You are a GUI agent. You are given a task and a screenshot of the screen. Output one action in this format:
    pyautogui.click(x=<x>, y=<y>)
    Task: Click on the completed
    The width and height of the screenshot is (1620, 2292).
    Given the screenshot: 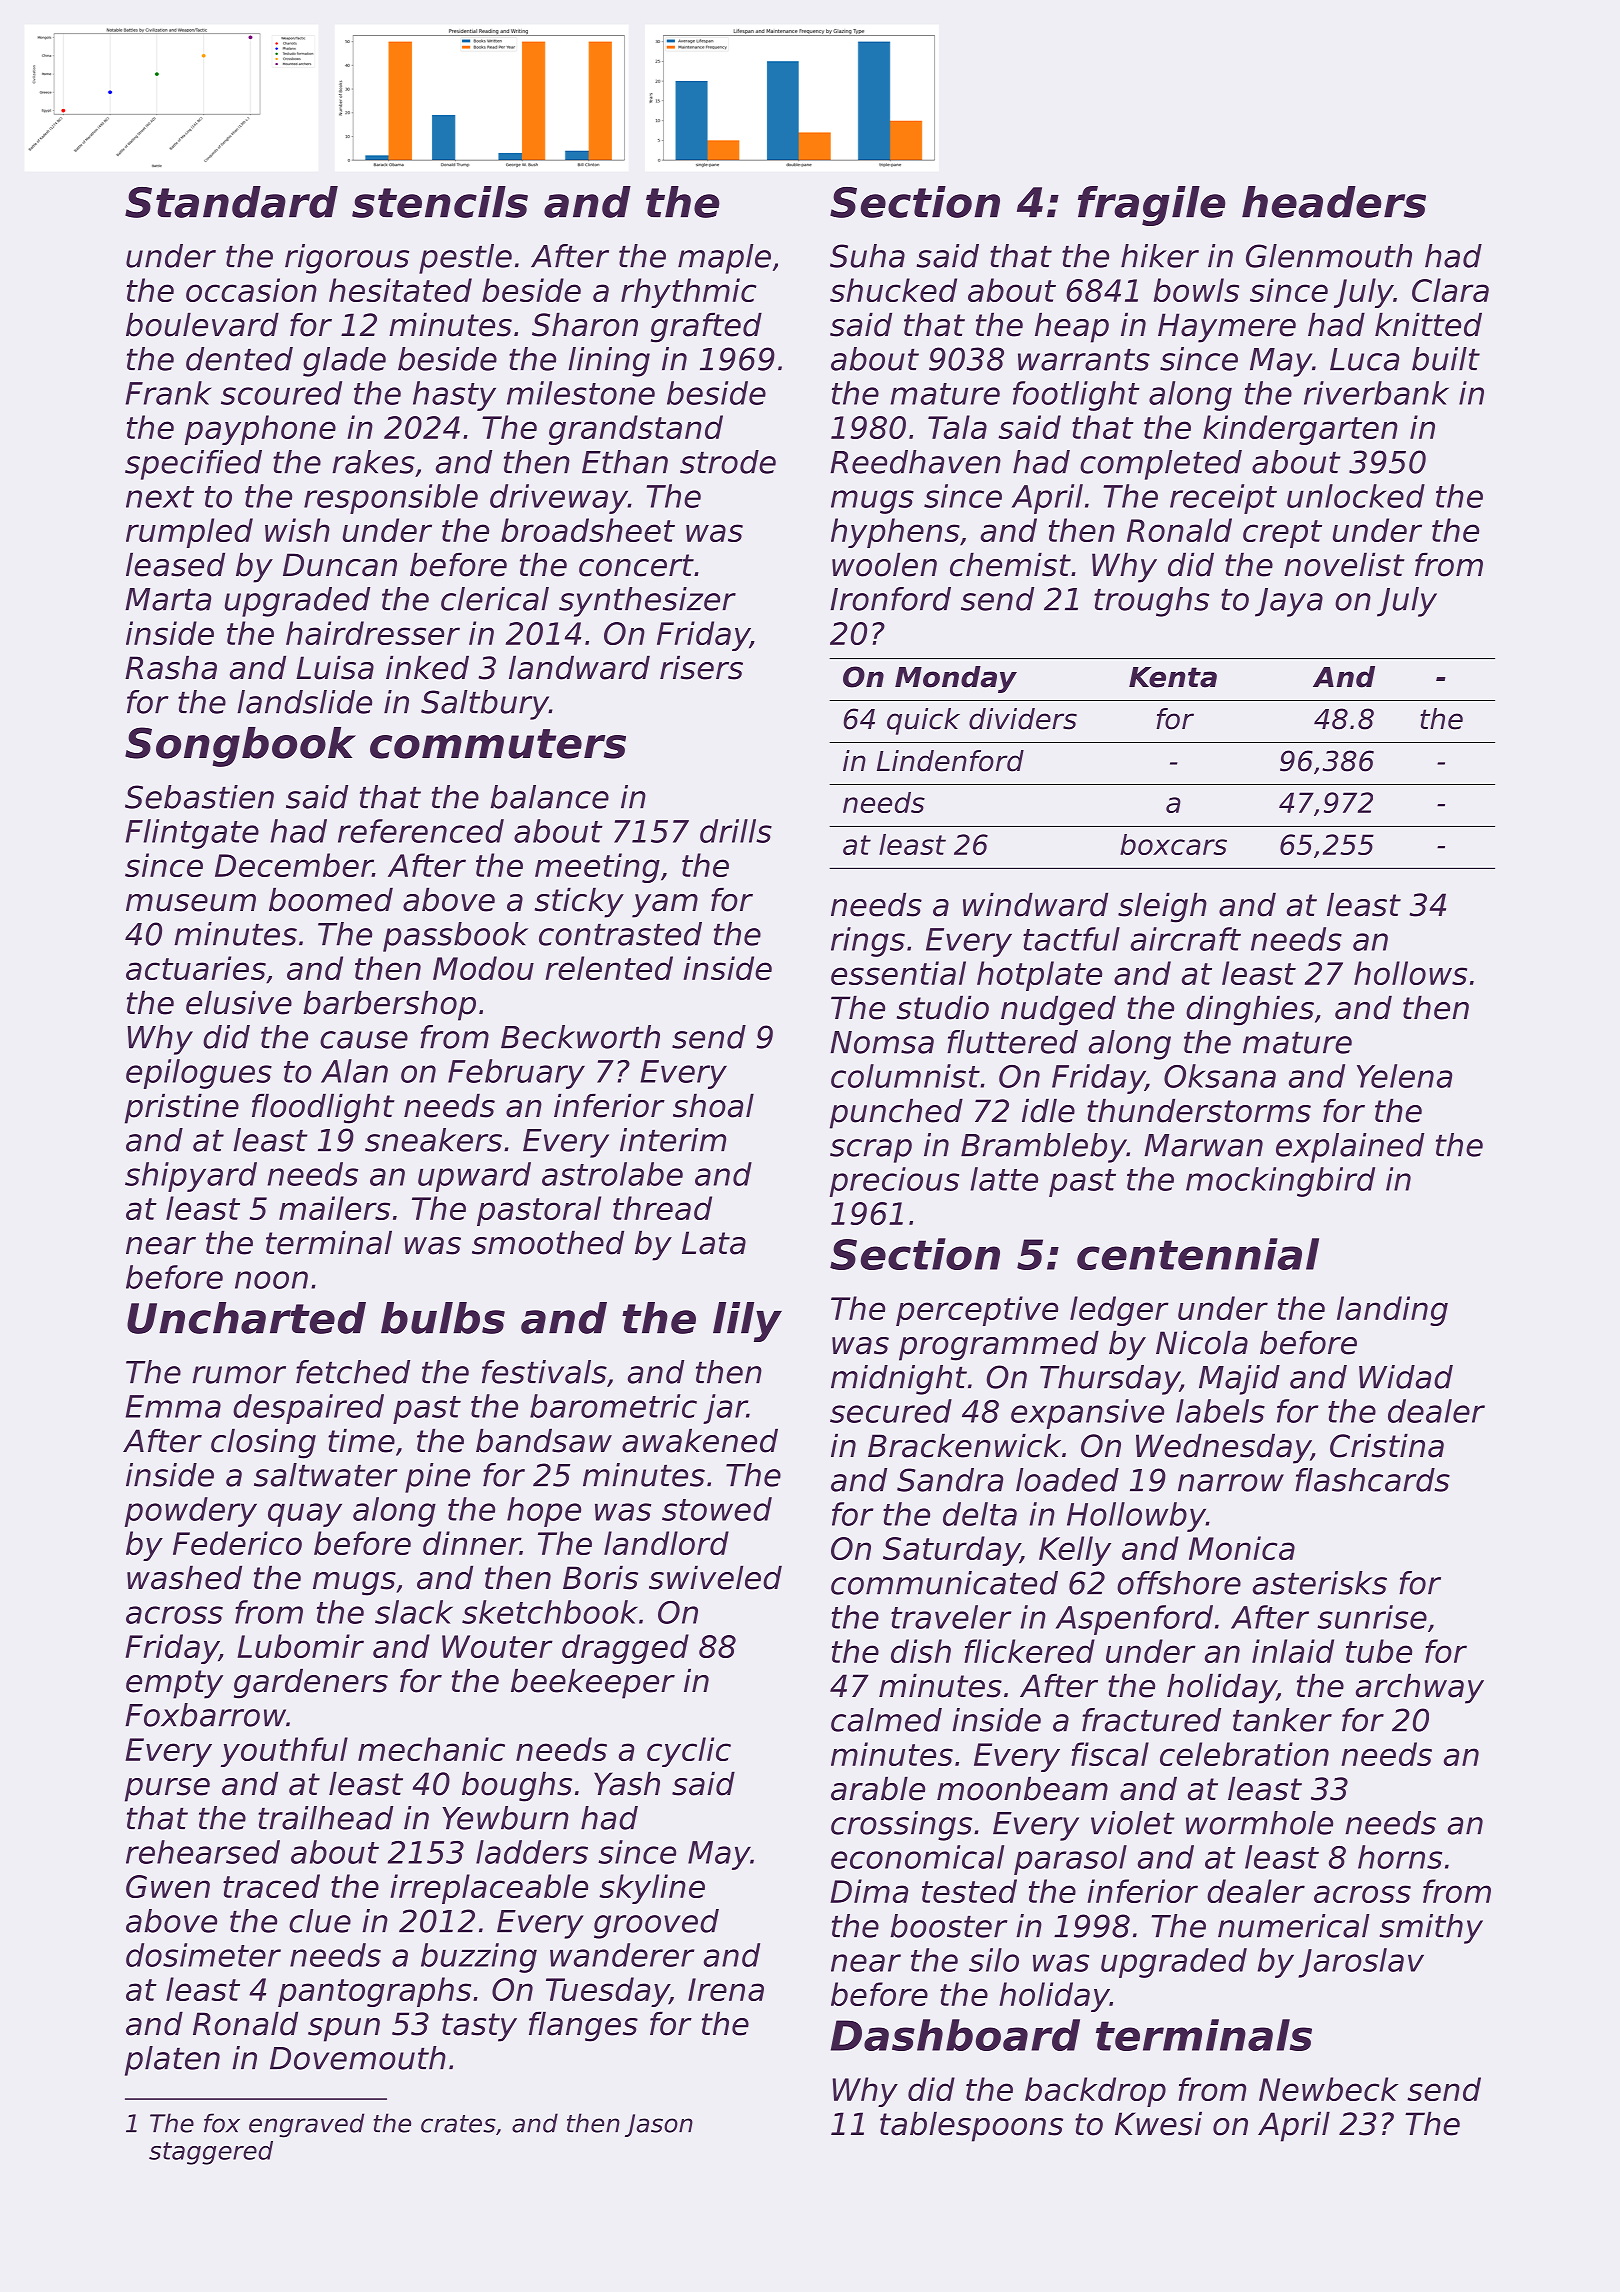 What is the action you would take?
    pyautogui.click(x=1161, y=465)
